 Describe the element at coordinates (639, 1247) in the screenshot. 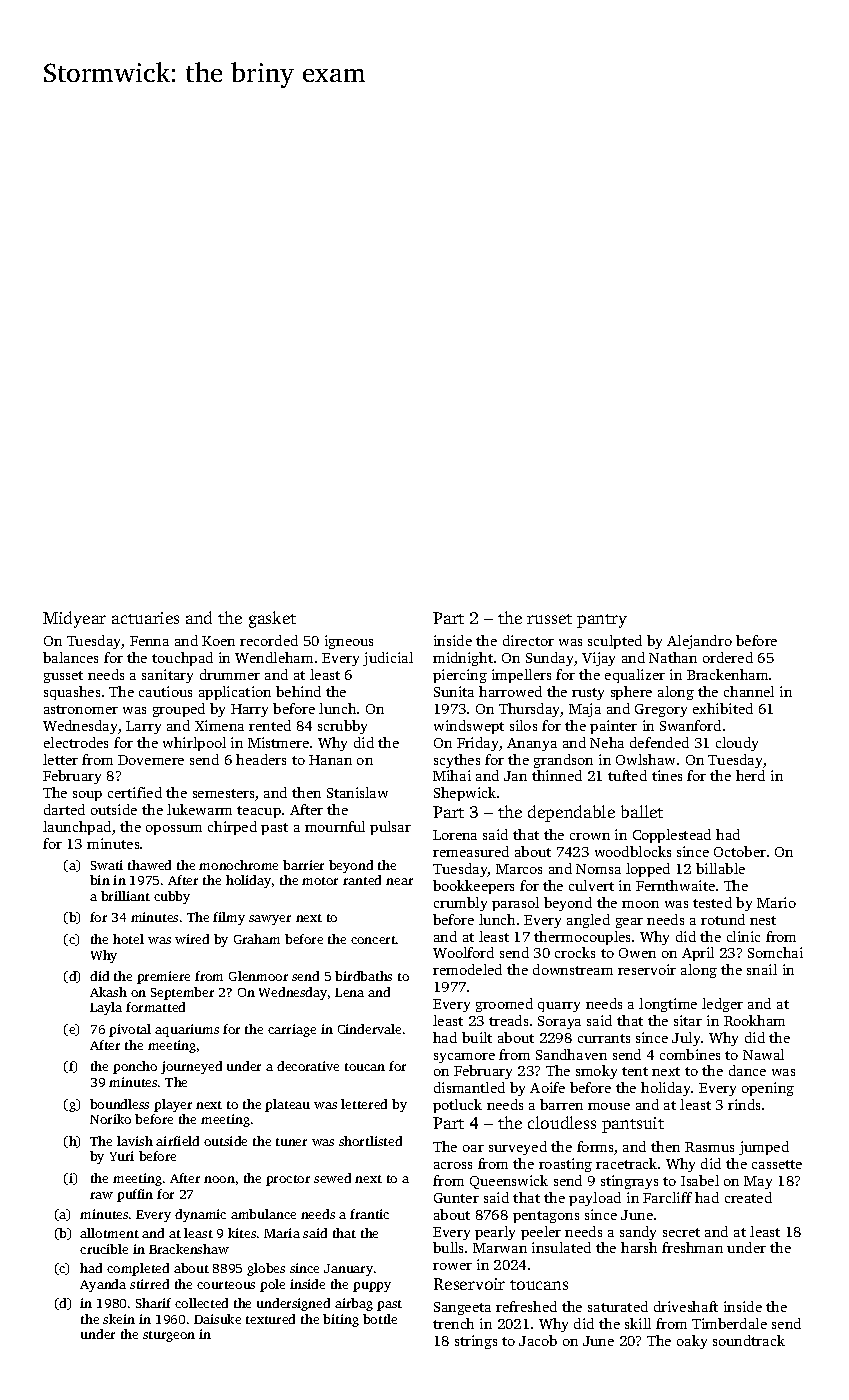

I see `harsh` at that location.
